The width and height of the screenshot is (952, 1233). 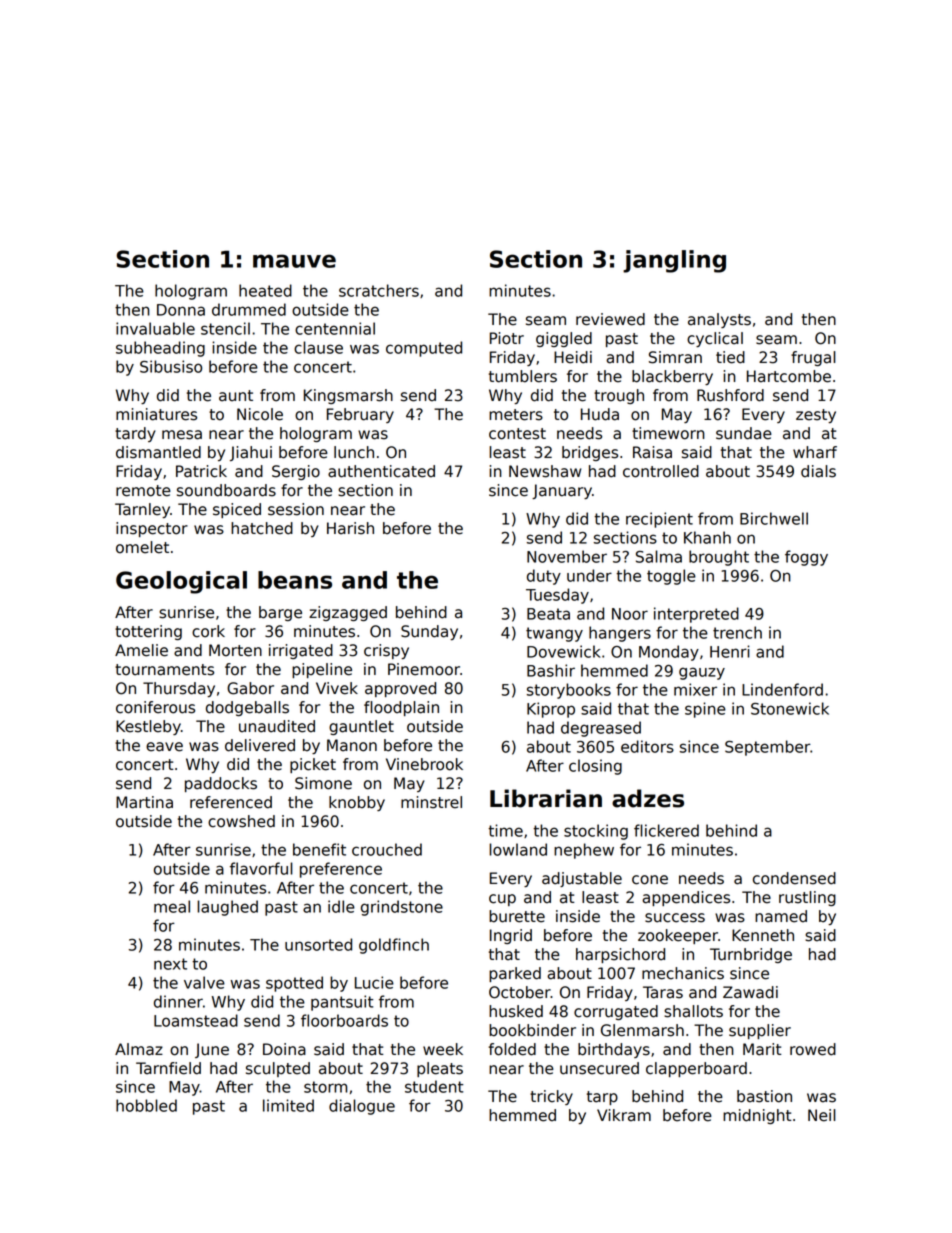 What do you see at coordinates (674, 261) in the screenshot?
I see `jangling` at bounding box center [674, 261].
